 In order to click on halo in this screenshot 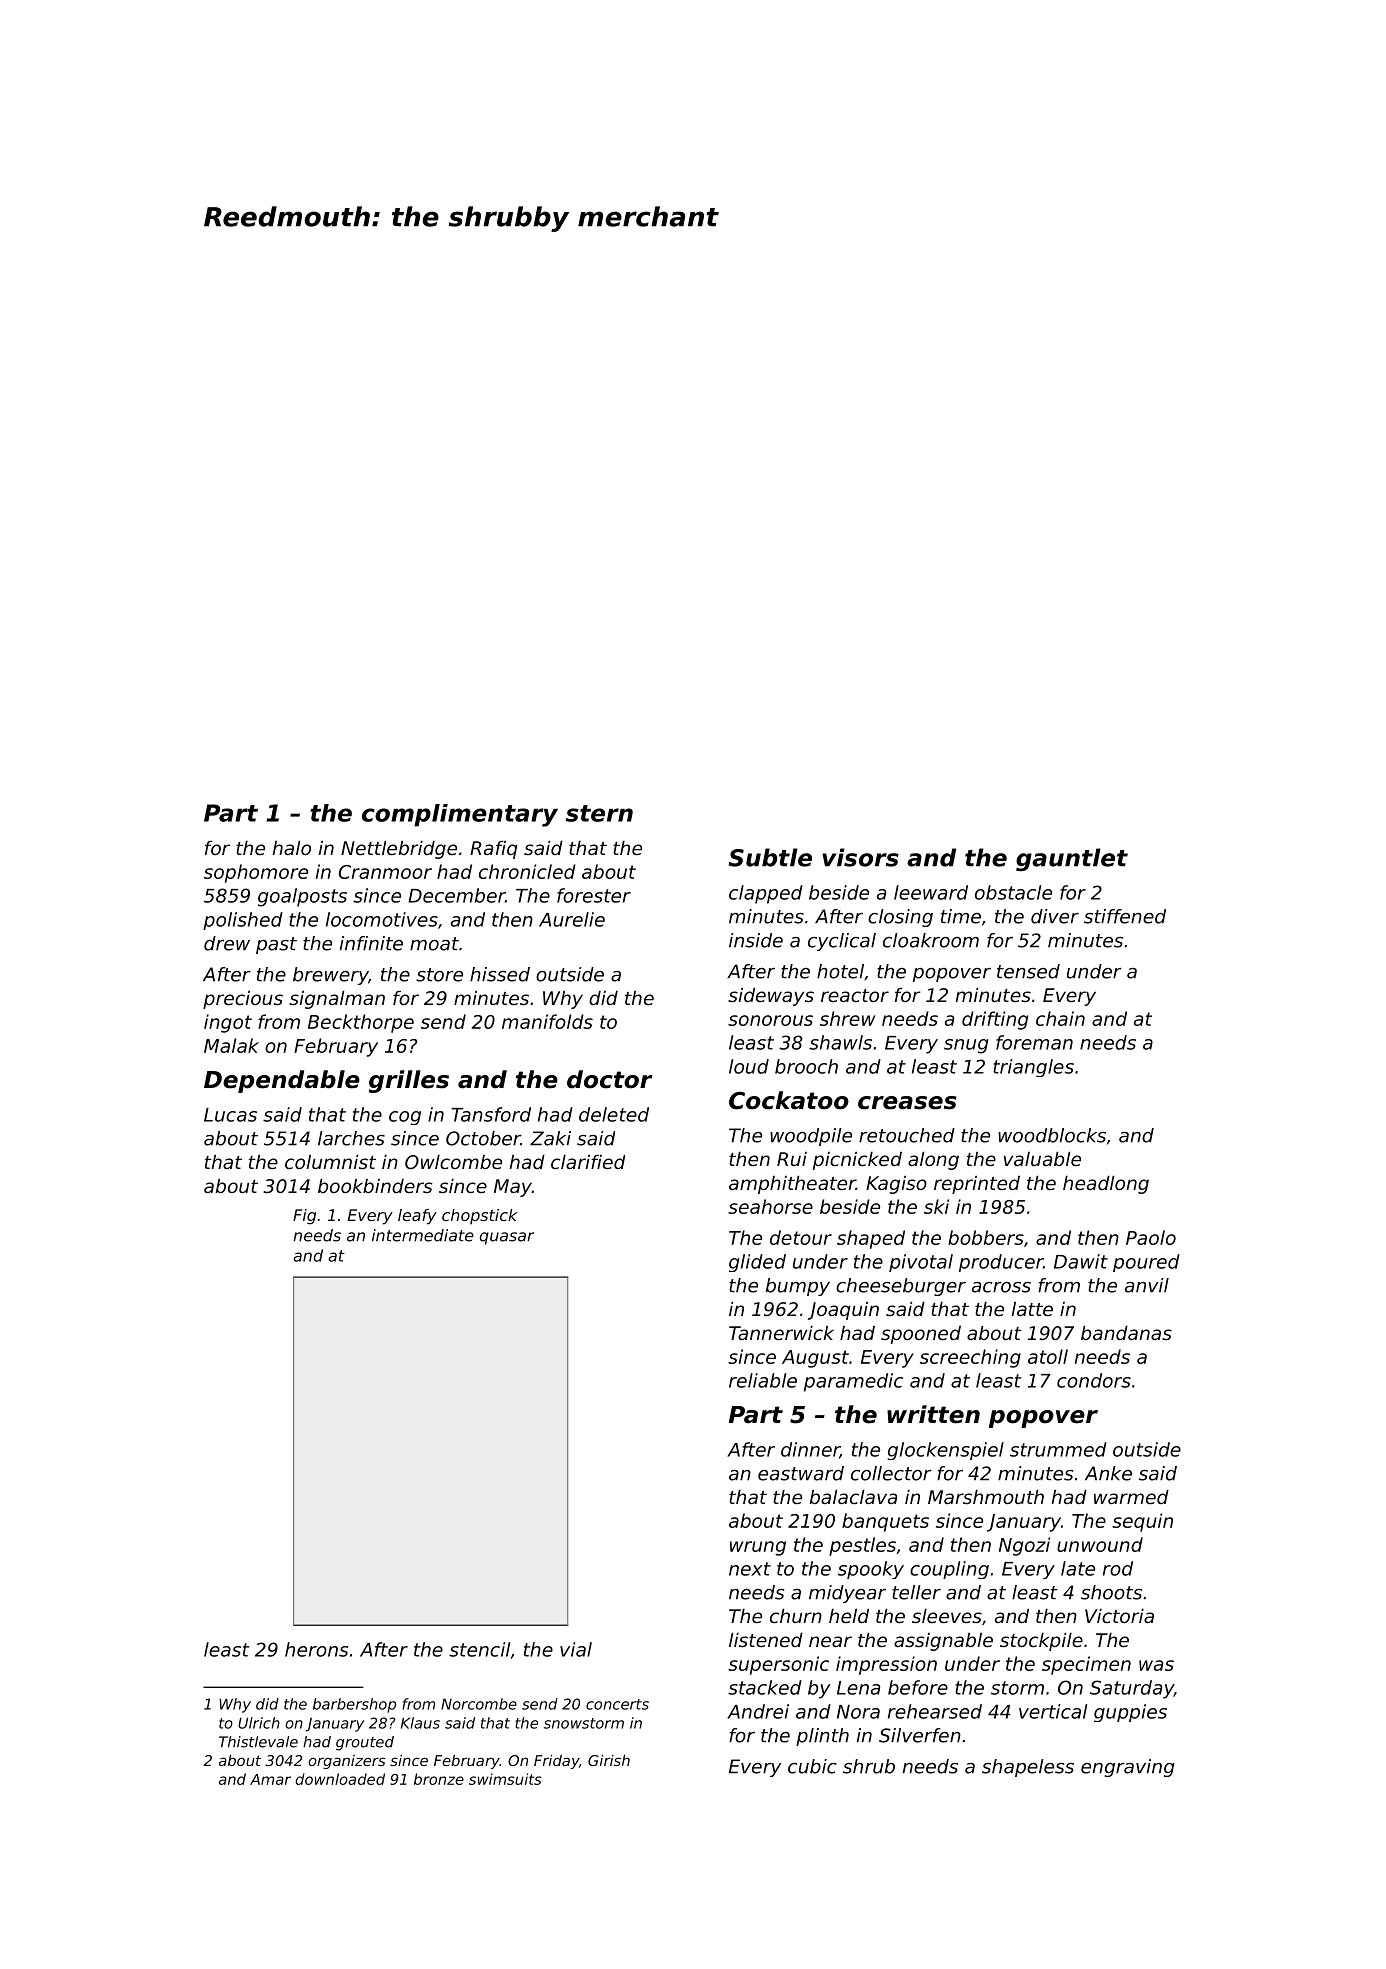, I will do `click(292, 847)`.
